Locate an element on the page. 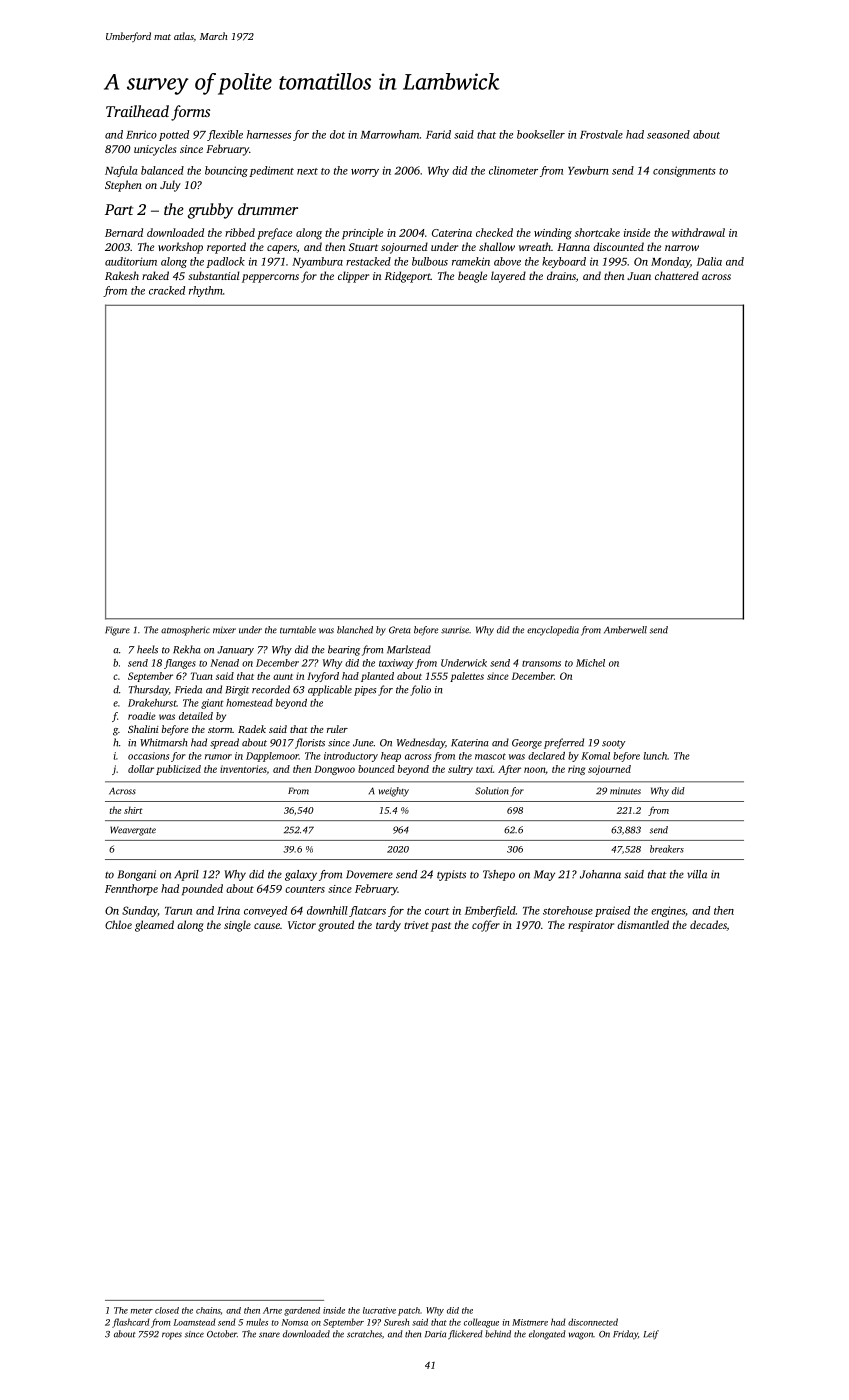 The image size is (849, 1400). chattered is located at coordinates (677, 275).
